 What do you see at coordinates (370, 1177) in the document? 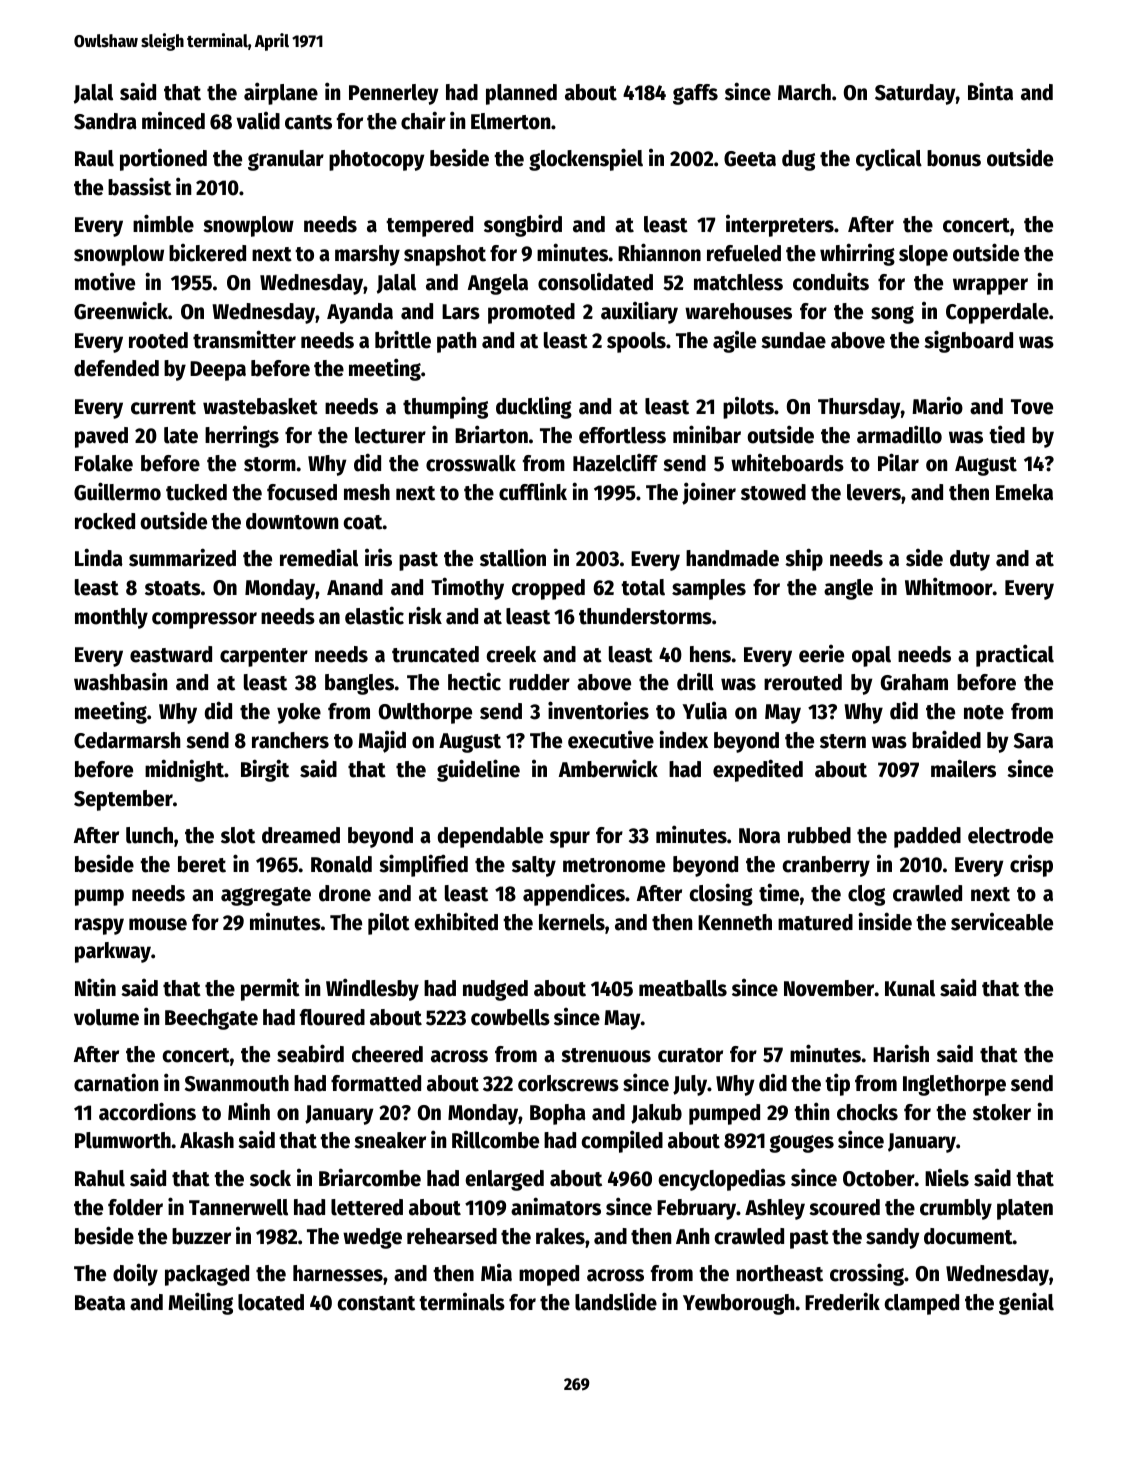
I see `Briarcombe` at bounding box center [370, 1177].
